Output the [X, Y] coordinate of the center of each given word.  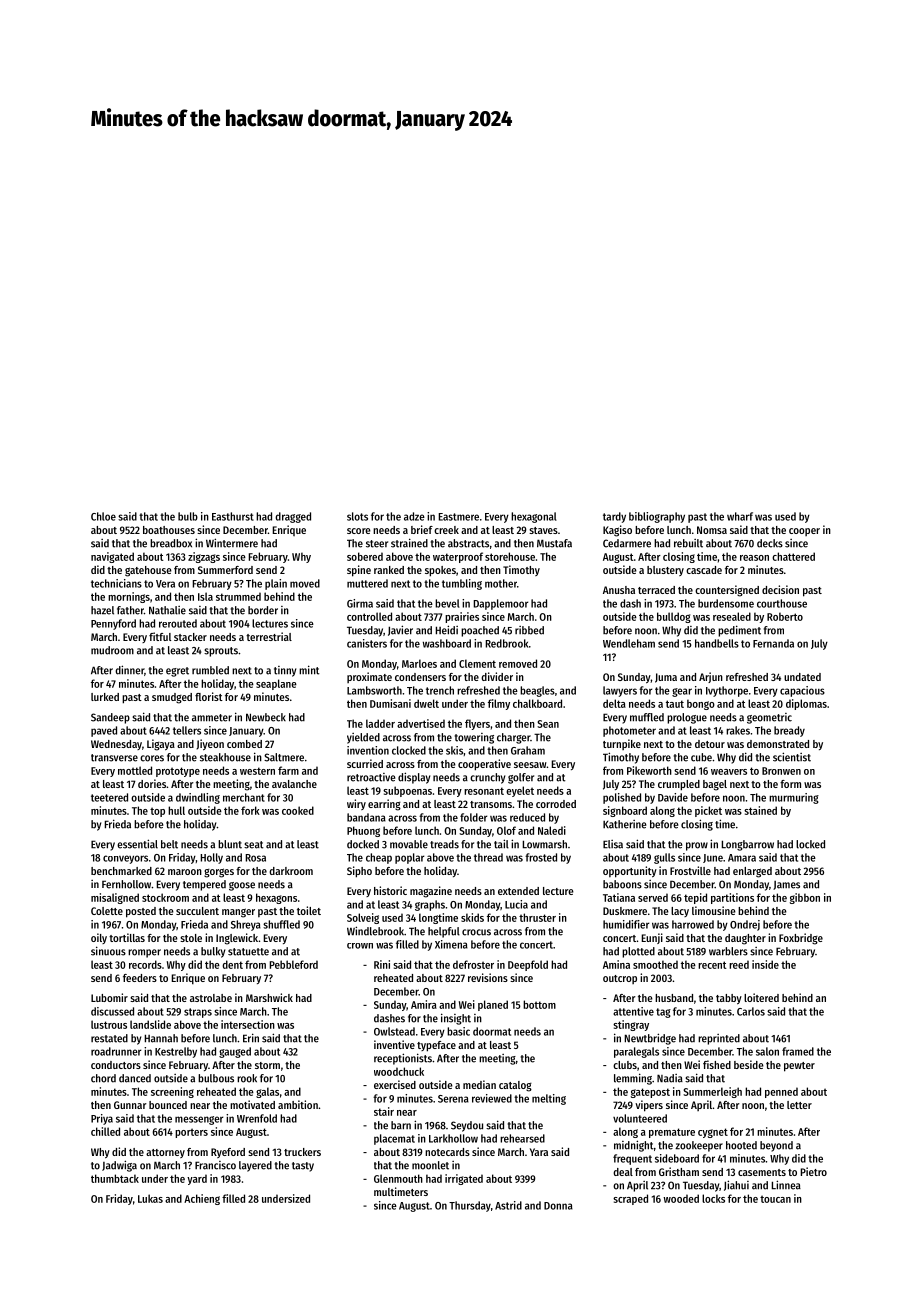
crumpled [679, 785]
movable [409, 844]
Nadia [670, 1078]
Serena [453, 1099]
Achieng [202, 1199]
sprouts [221, 652]
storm [267, 1065]
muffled [647, 717]
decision [780, 589]
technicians [116, 583]
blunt [230, 844]
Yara [539, 1152]
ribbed [529, 630]
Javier [400, 630]
